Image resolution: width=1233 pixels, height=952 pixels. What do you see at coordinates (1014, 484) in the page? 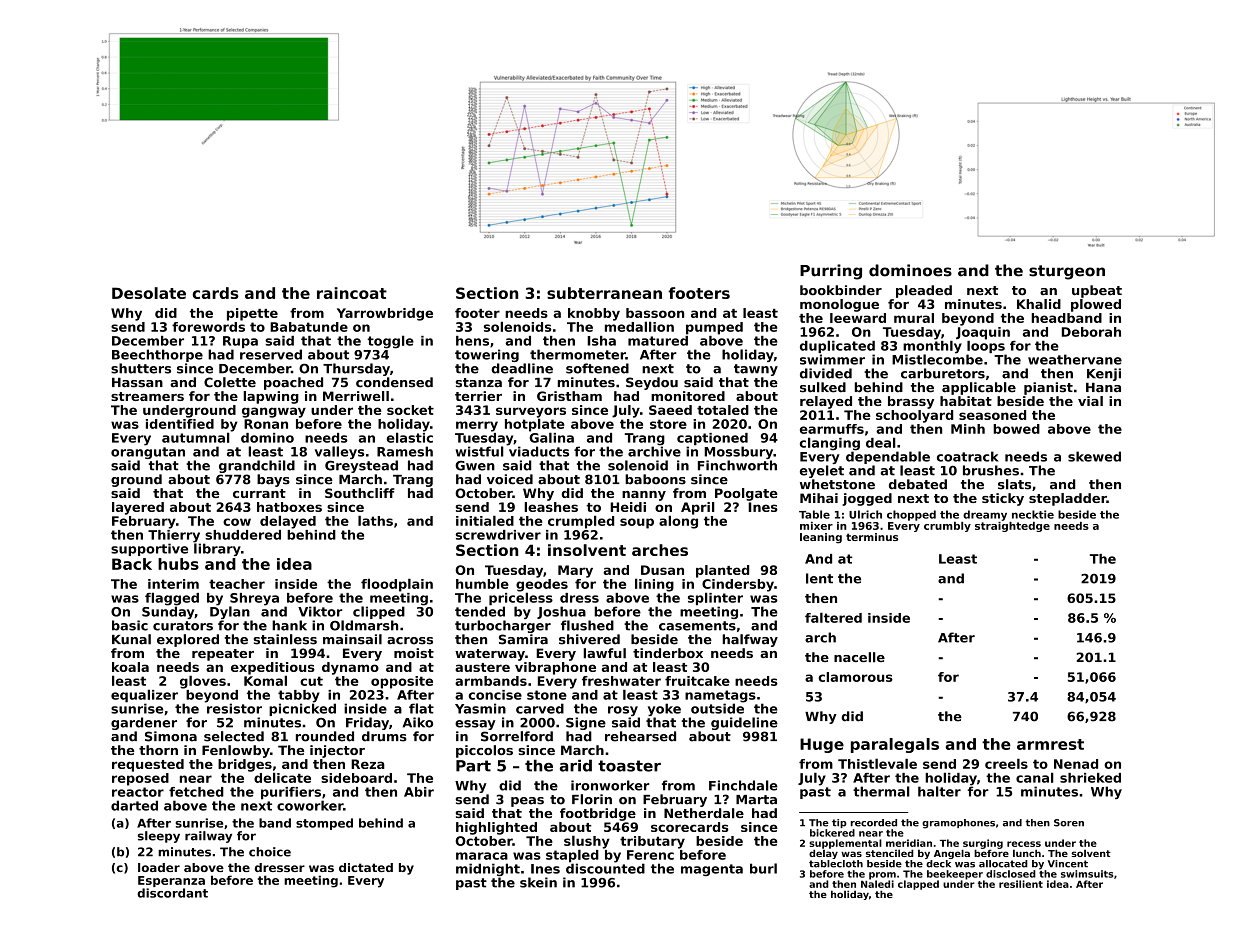
I see `slats` at bounding box center [1014, 484].
